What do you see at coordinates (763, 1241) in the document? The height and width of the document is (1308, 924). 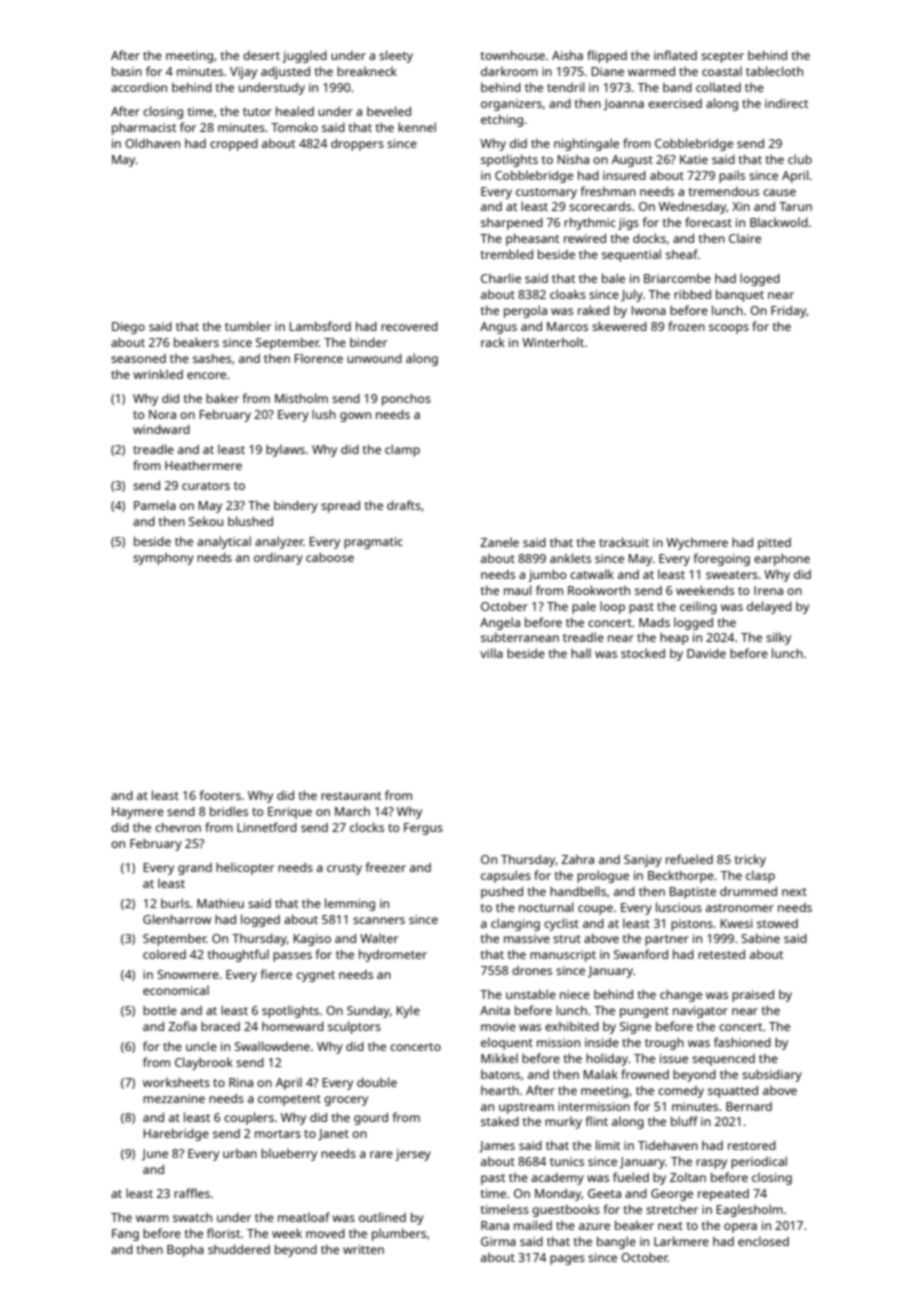 I see `enclosed` at bounding box center [763, 1241].
